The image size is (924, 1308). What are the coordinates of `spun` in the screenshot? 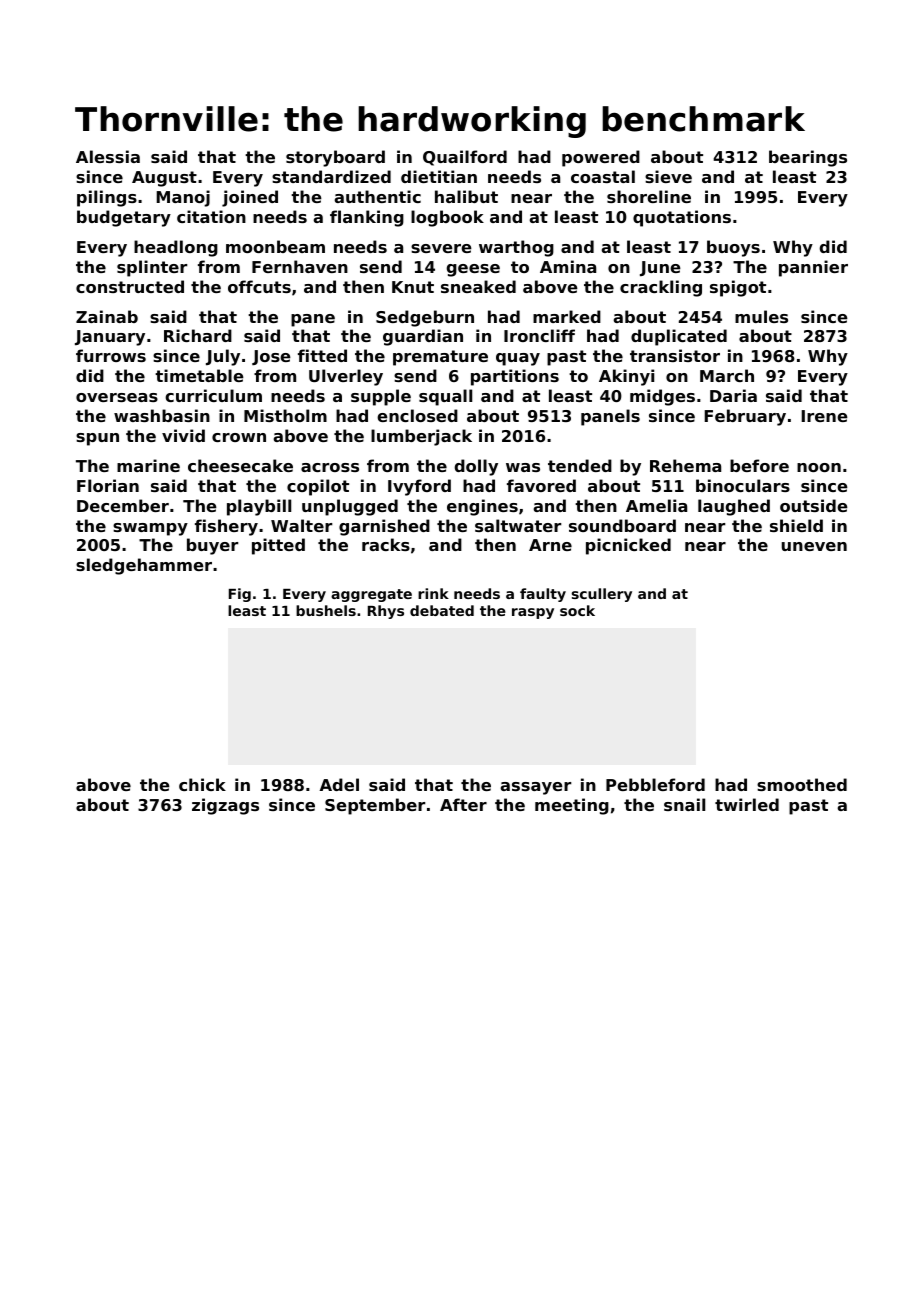 It's located at (97, 439).
